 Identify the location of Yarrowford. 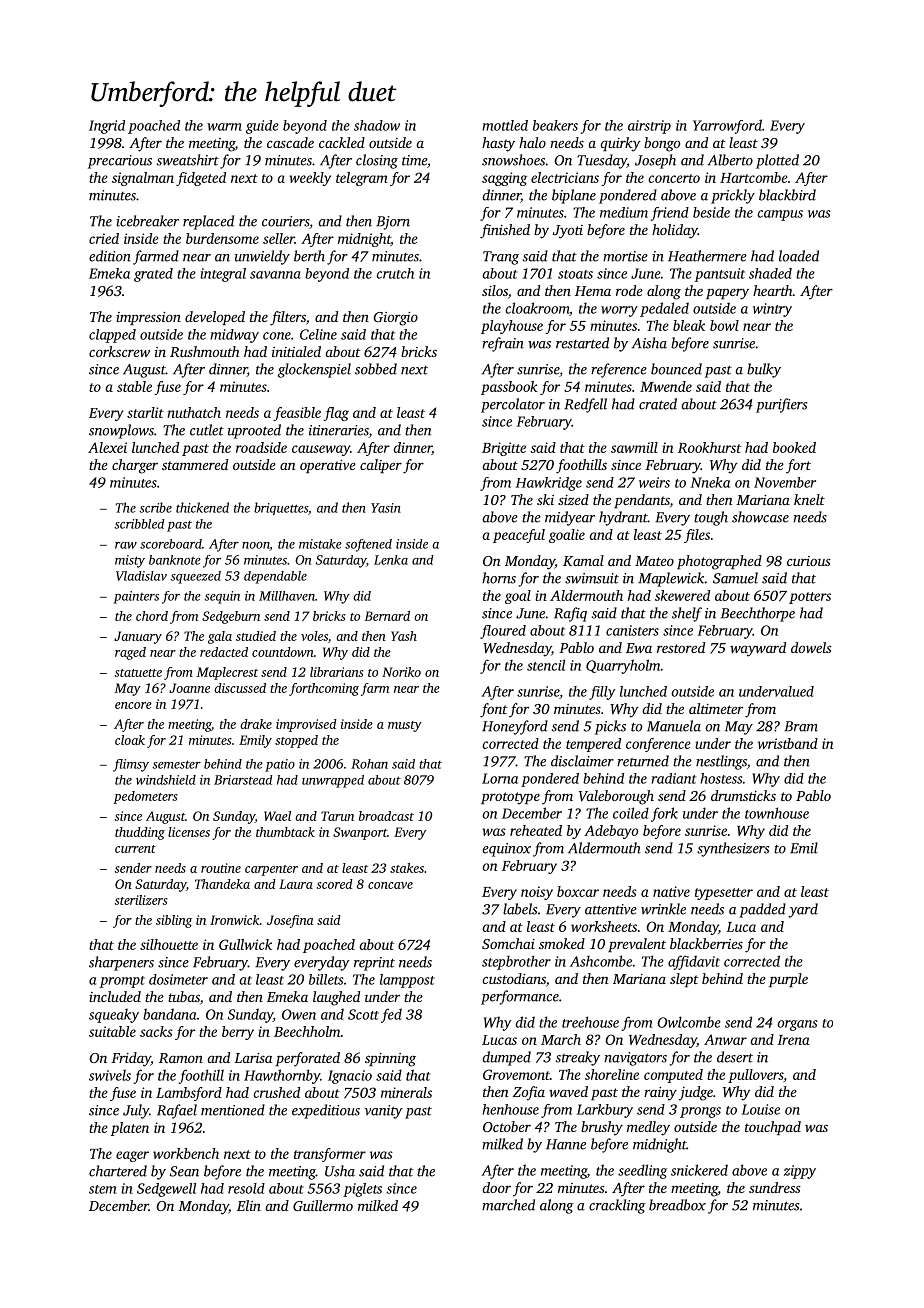
(727, 126).
